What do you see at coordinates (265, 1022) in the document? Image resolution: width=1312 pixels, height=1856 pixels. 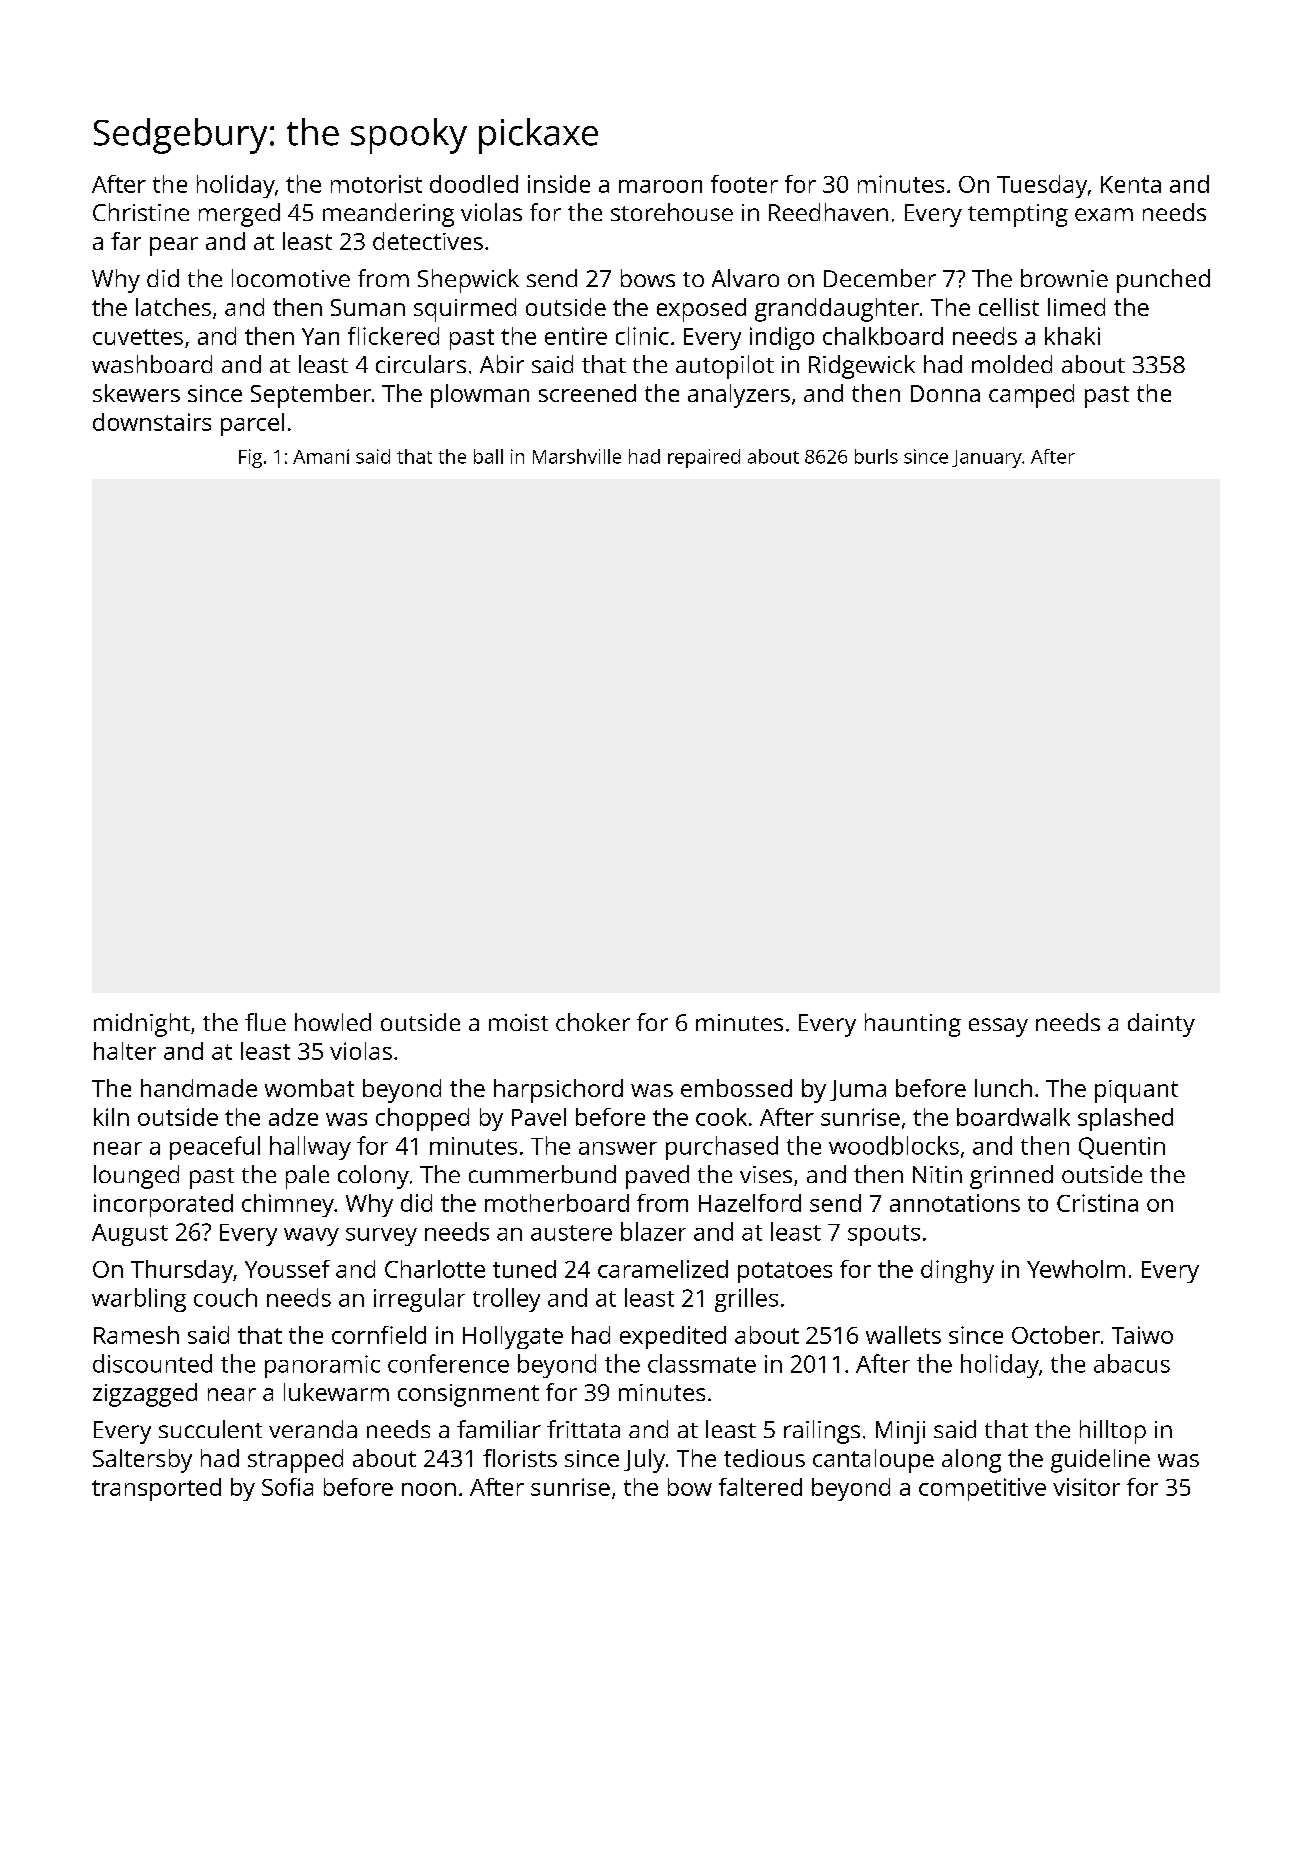 I see `flue` at bounding box center [265, 1022].
